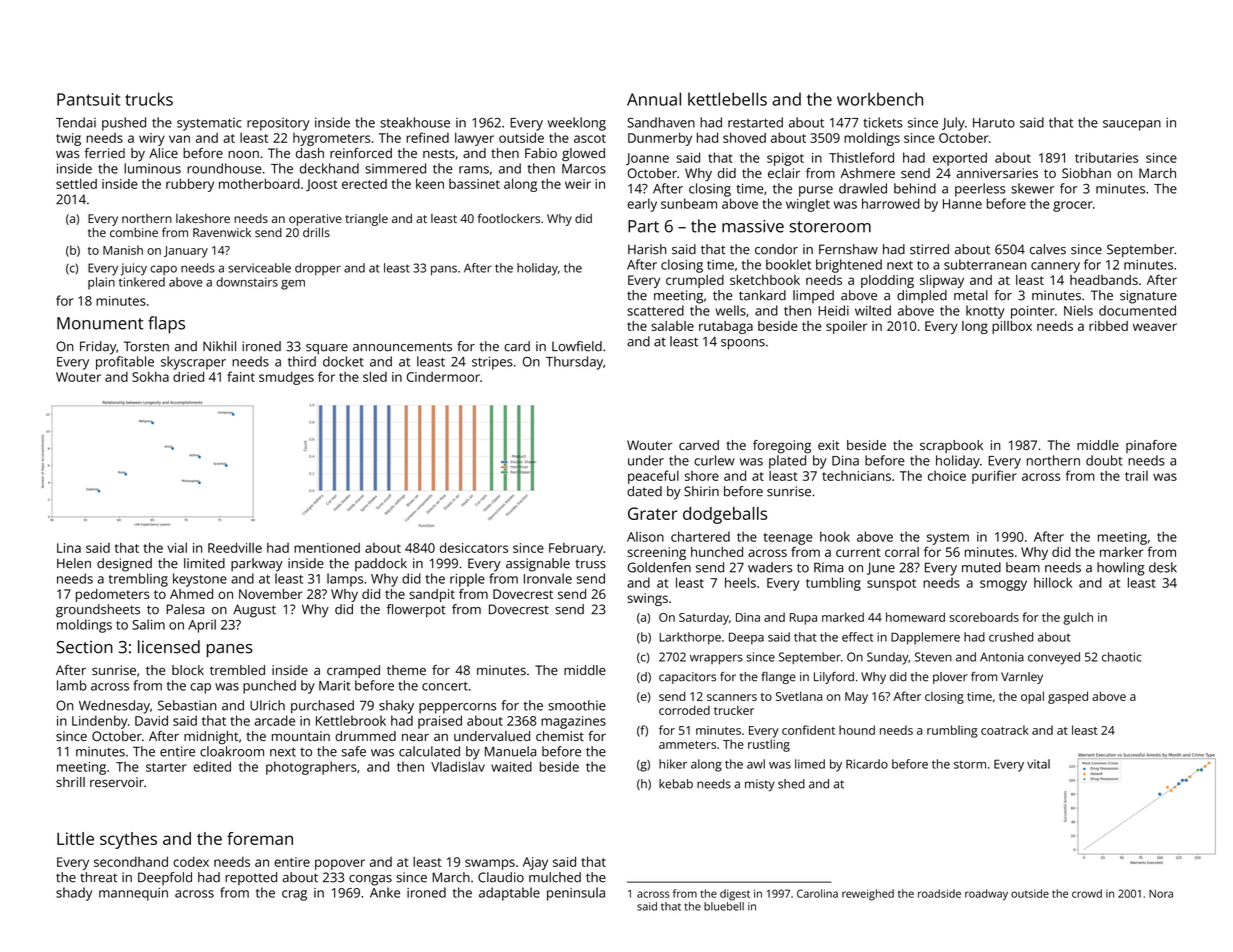 The image size is (1233, 952). I want to click on mulched, so click(555, 877).
